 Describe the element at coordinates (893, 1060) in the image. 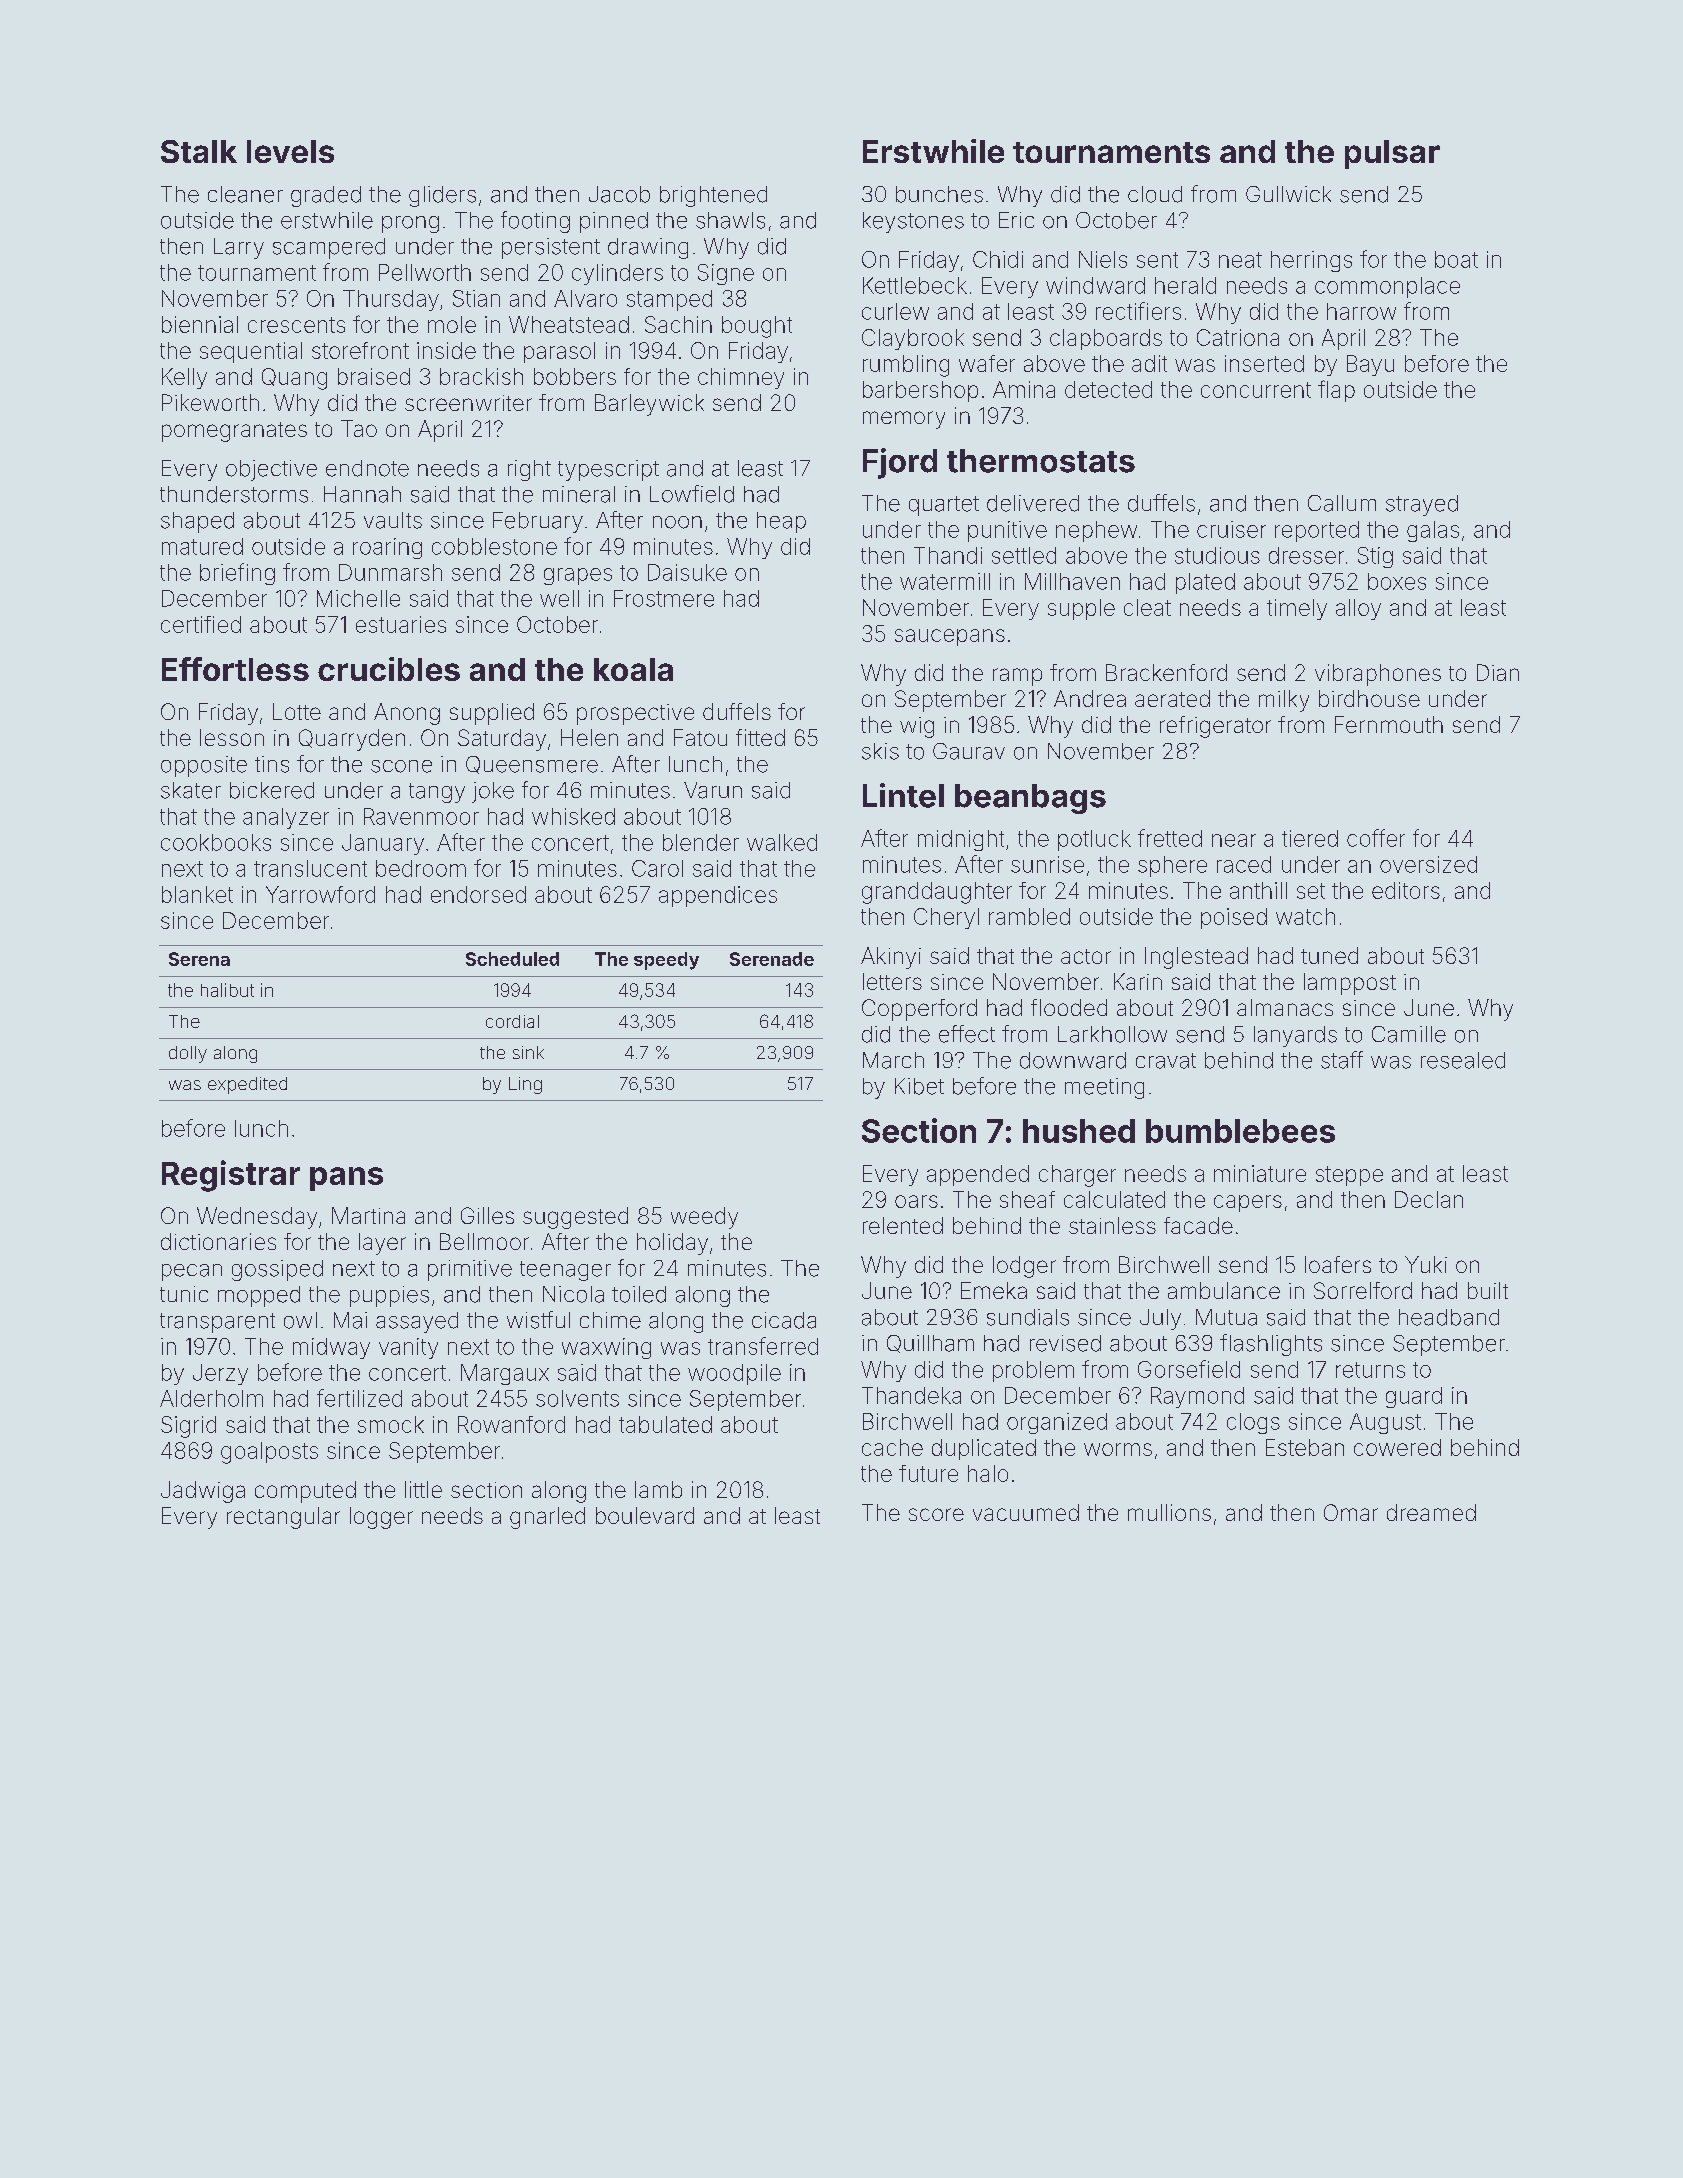

I see `March` at that location.
